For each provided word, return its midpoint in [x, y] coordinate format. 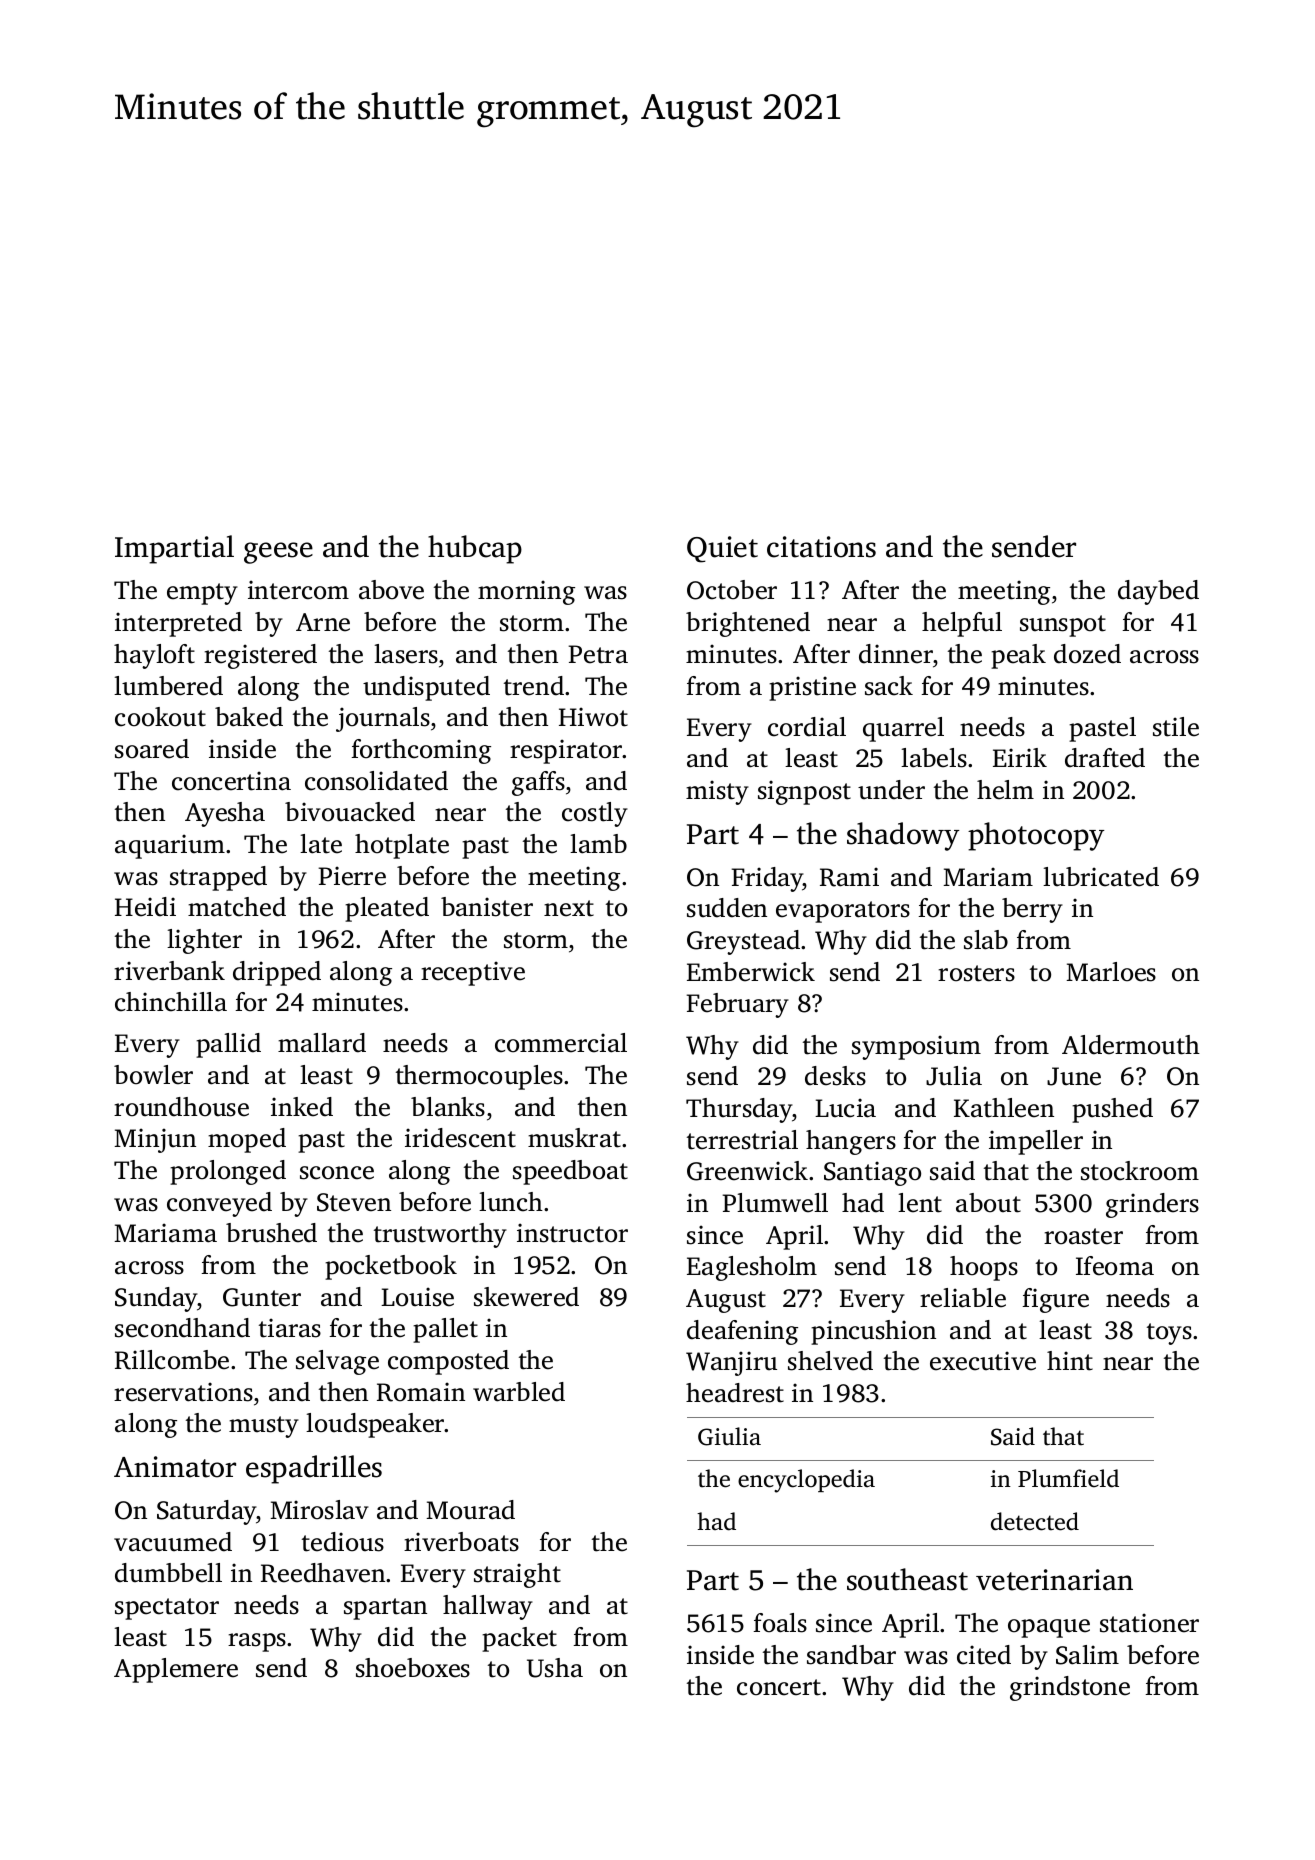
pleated [387, 909]
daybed [1158, 592]
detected [1035, 1521]
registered [260, 656]
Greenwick [747, 1171]
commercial [561, 1043]
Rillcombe [172, 1360]
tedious [343, 1542]
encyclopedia [806, 1481]
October [732, 590]
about [988, 1203]
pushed [1112, 1110]
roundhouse [181, 1107]
